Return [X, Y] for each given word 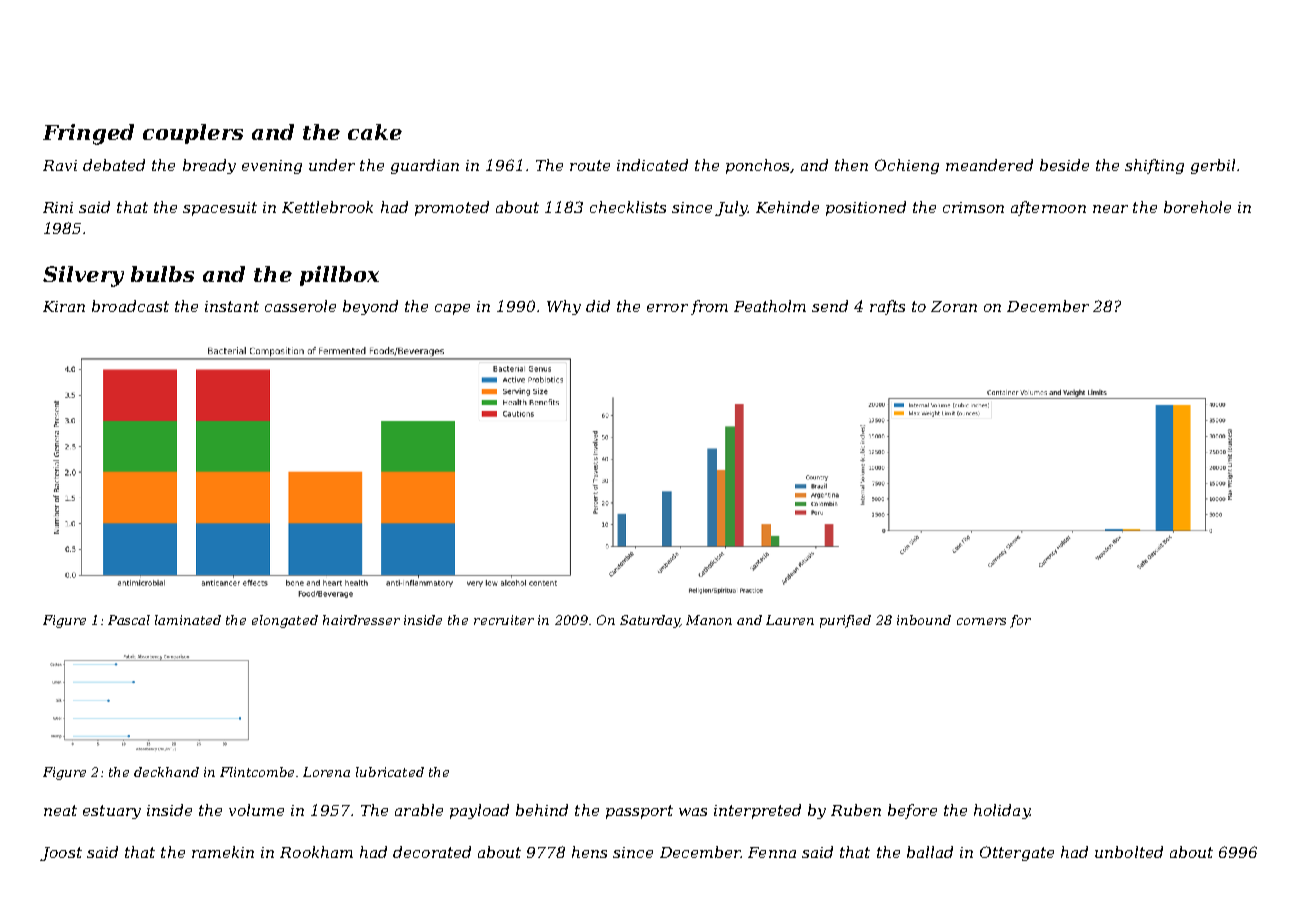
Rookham [316, 852]
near [1110, 209]
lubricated [390, 772]
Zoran [954, 306]
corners [981, 621]
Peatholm [770, 306]
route [590, 165]
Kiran [64, 306]
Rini [58, 207]
